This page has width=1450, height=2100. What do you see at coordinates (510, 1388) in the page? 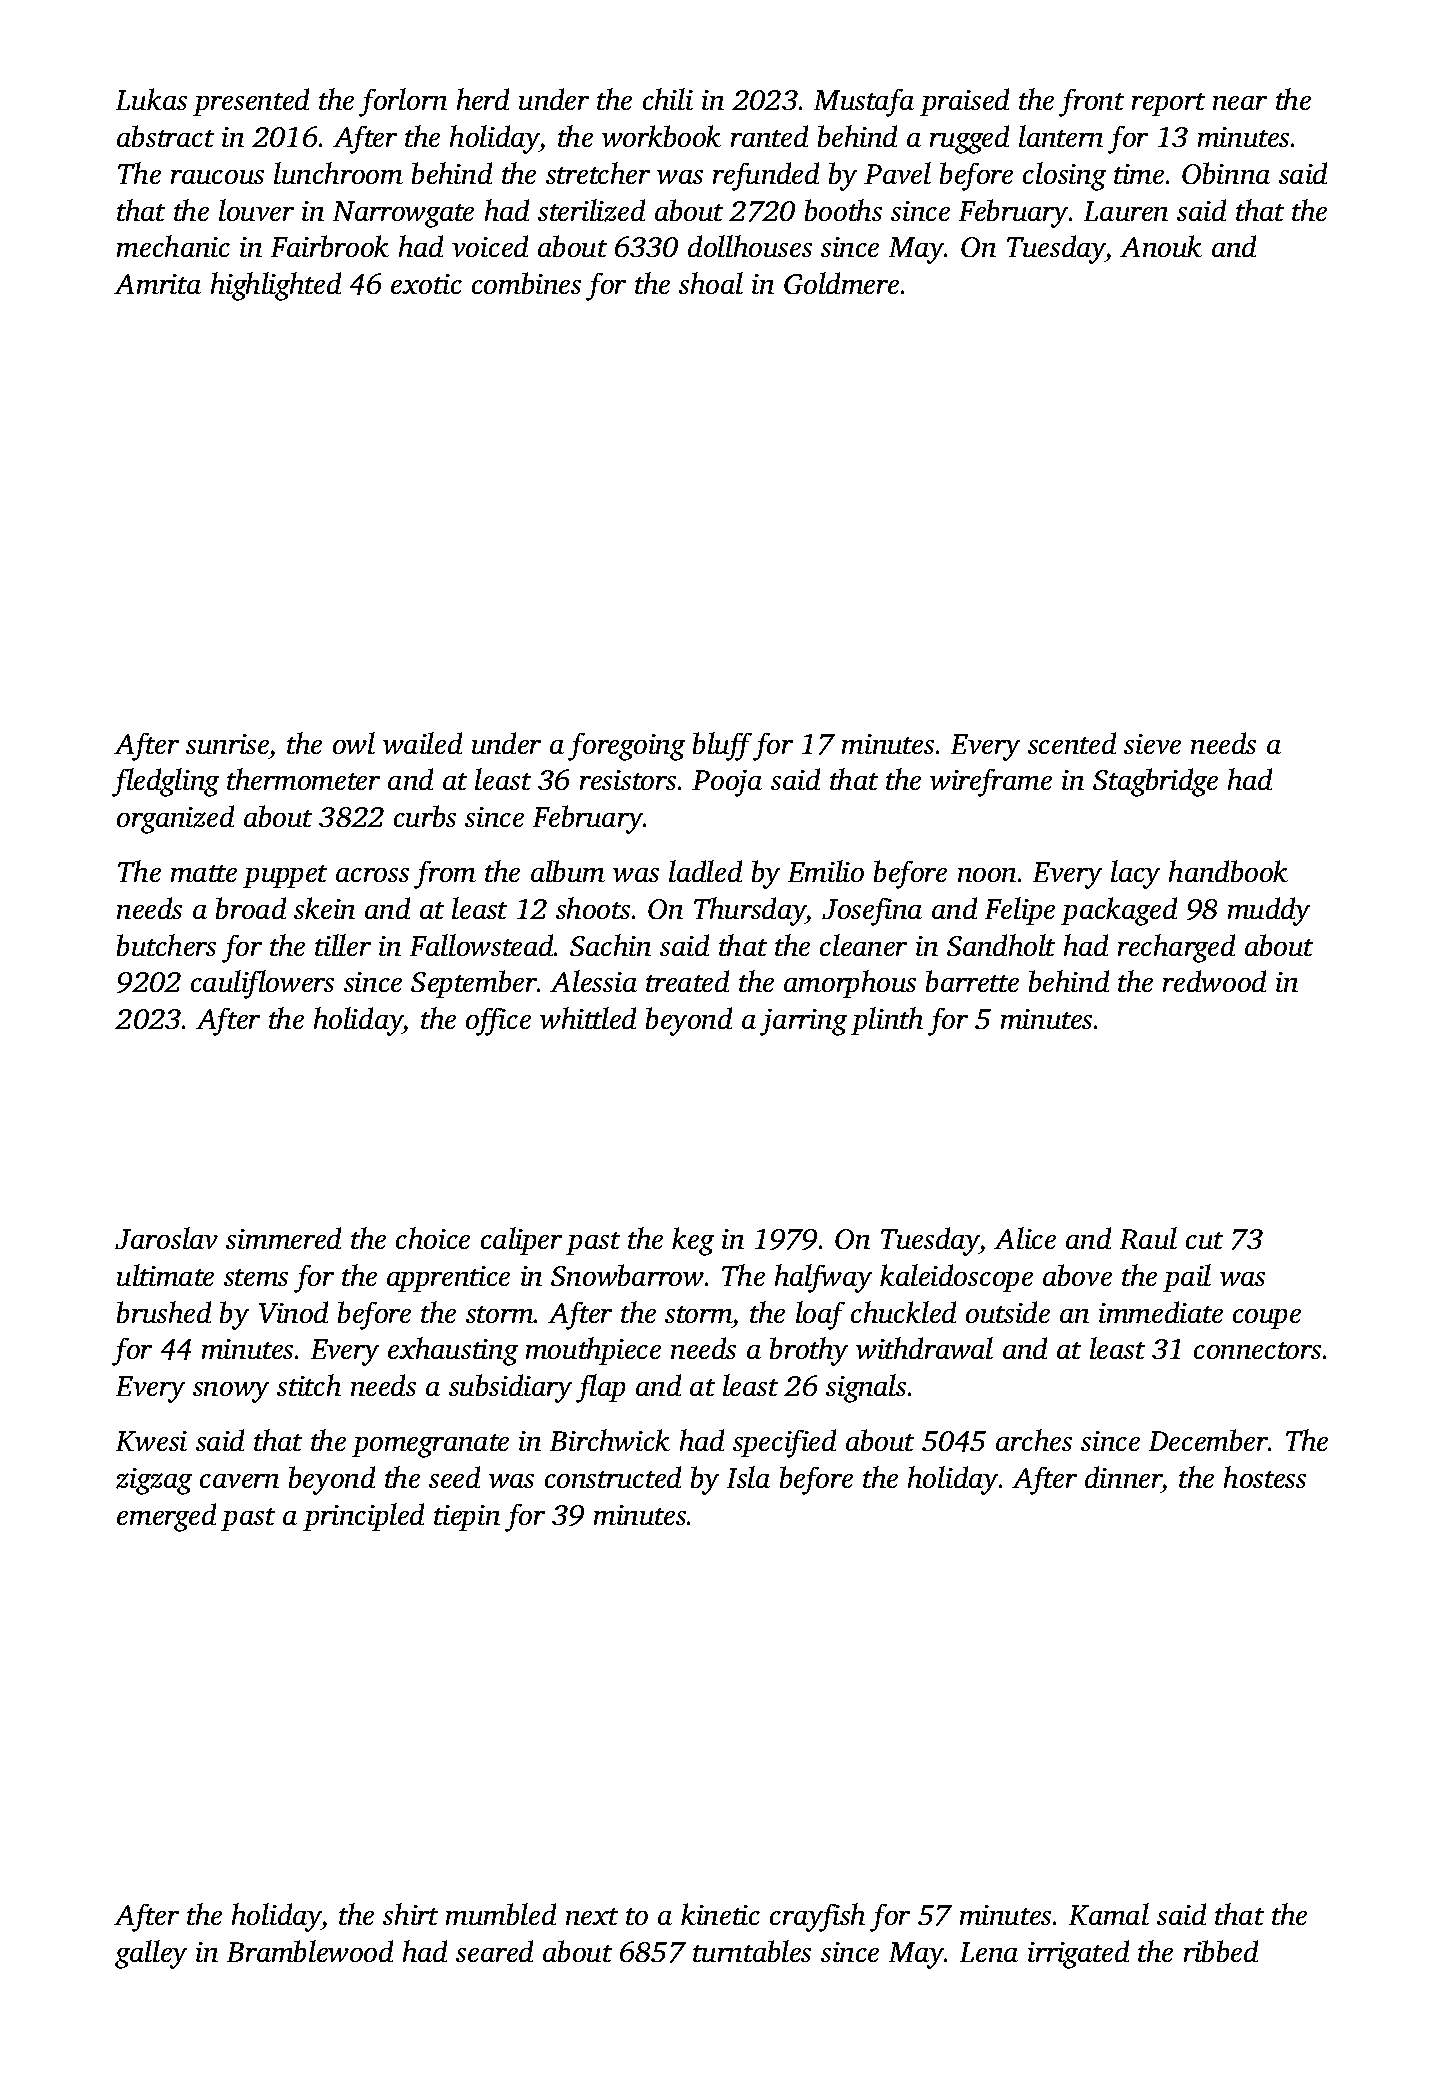
I see `subsidiary` at bounding box center [510, 1388].
